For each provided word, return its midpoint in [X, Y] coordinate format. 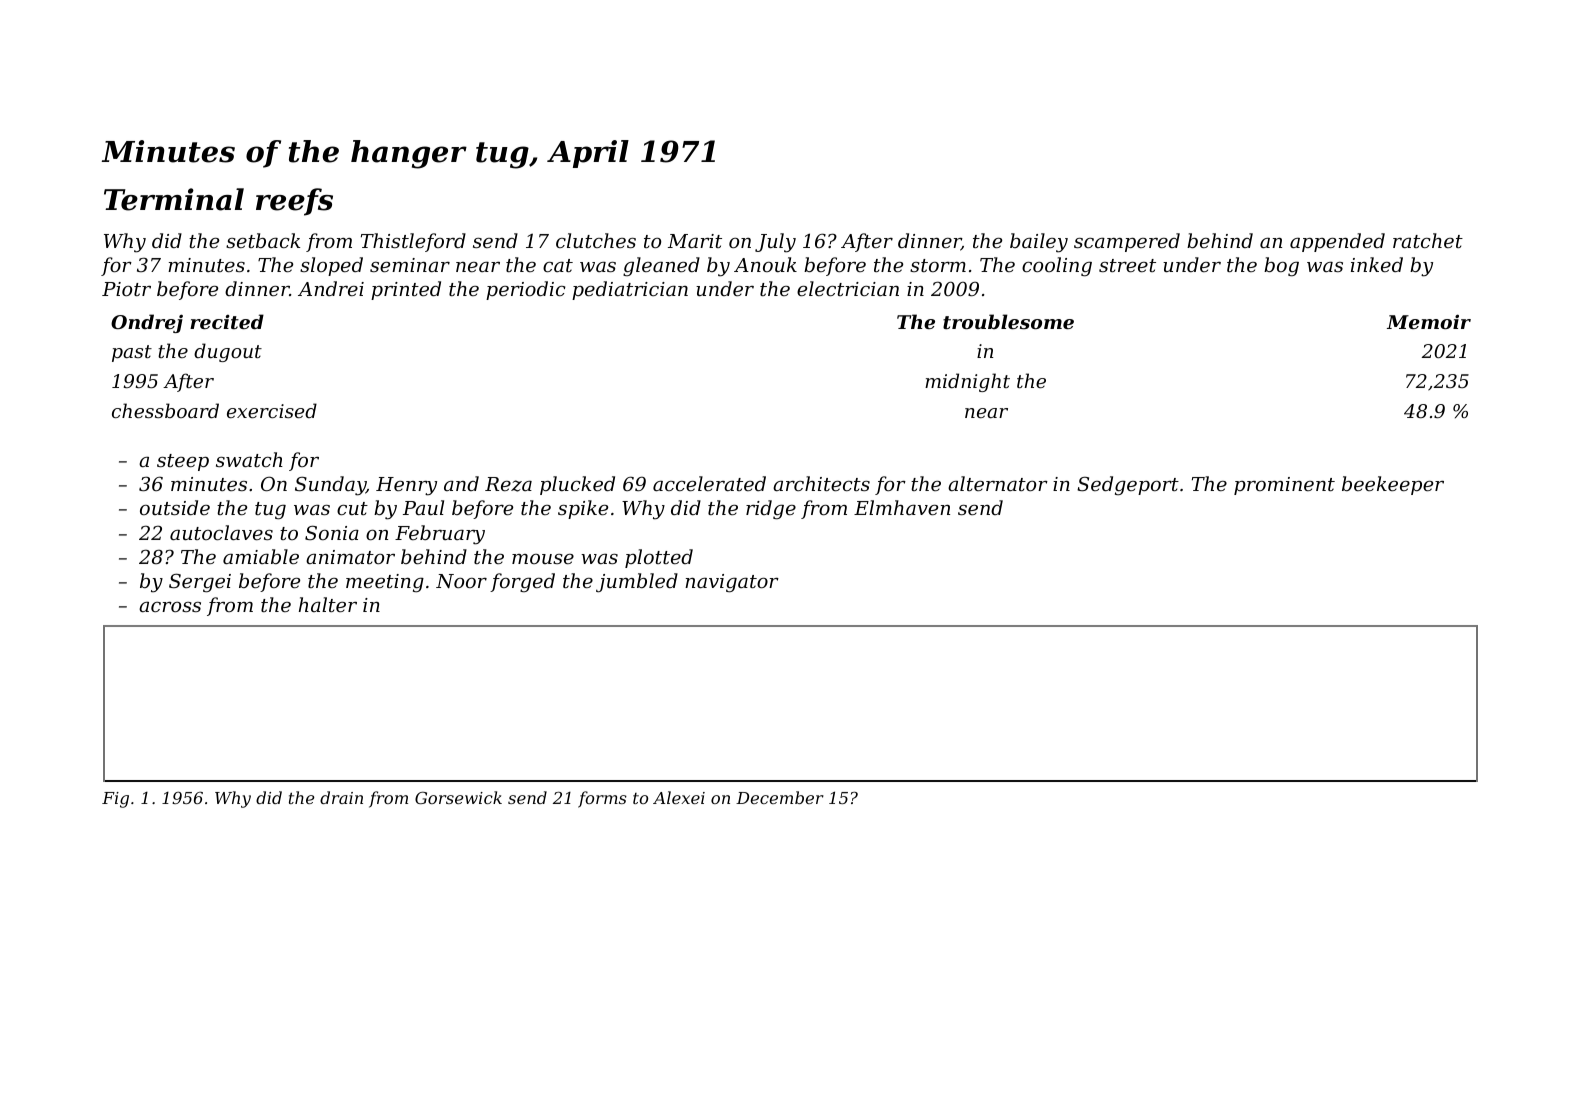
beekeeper [1393, 485]
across [170, 606]
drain [341, 797]
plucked [577, 485]
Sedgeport [1128, 486]
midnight [967, 382]
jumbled [637, 582]
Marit [695, 241]
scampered [1127, 242]
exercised [272, 410]
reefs [294, 202]
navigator [732, 583]
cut [352, 508]
